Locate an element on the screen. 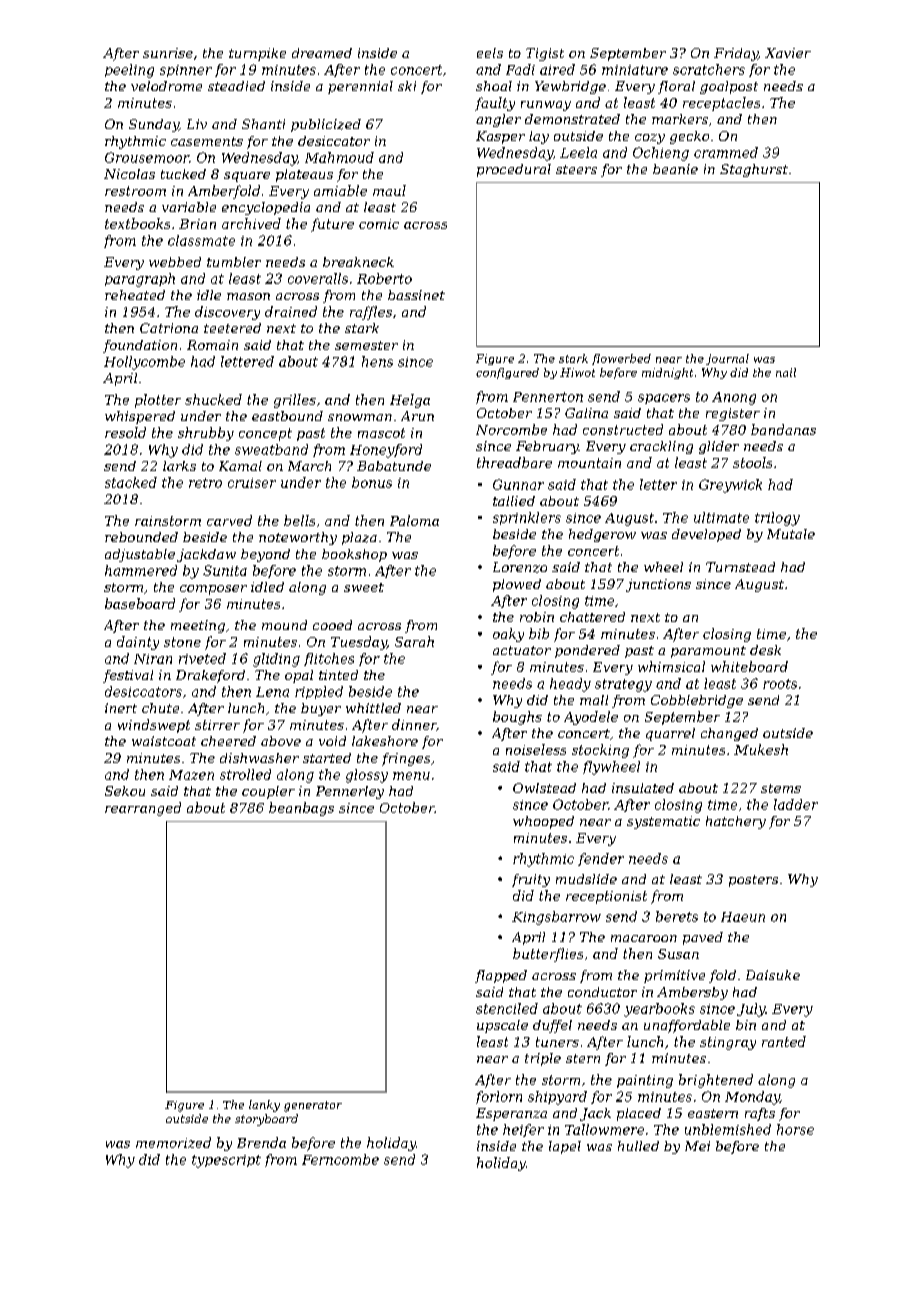  nail is located at coordinates (786, 372).
